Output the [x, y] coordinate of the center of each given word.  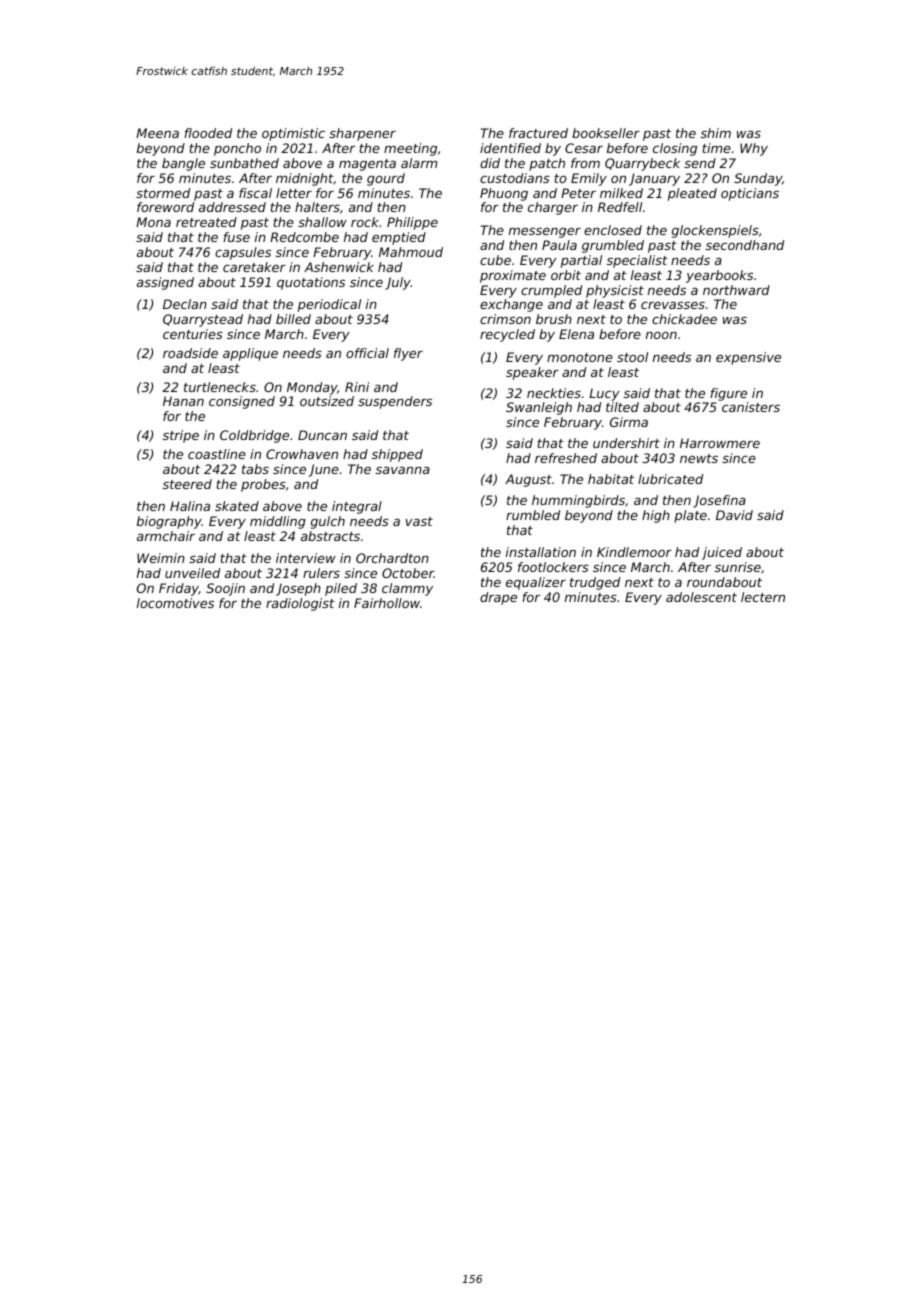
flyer [408, 354]
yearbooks [719, 276]
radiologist [300, 604]
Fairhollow [387, 603]
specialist [637, 261]
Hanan [183, 401]
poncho [237, 149]
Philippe [412, 223]
